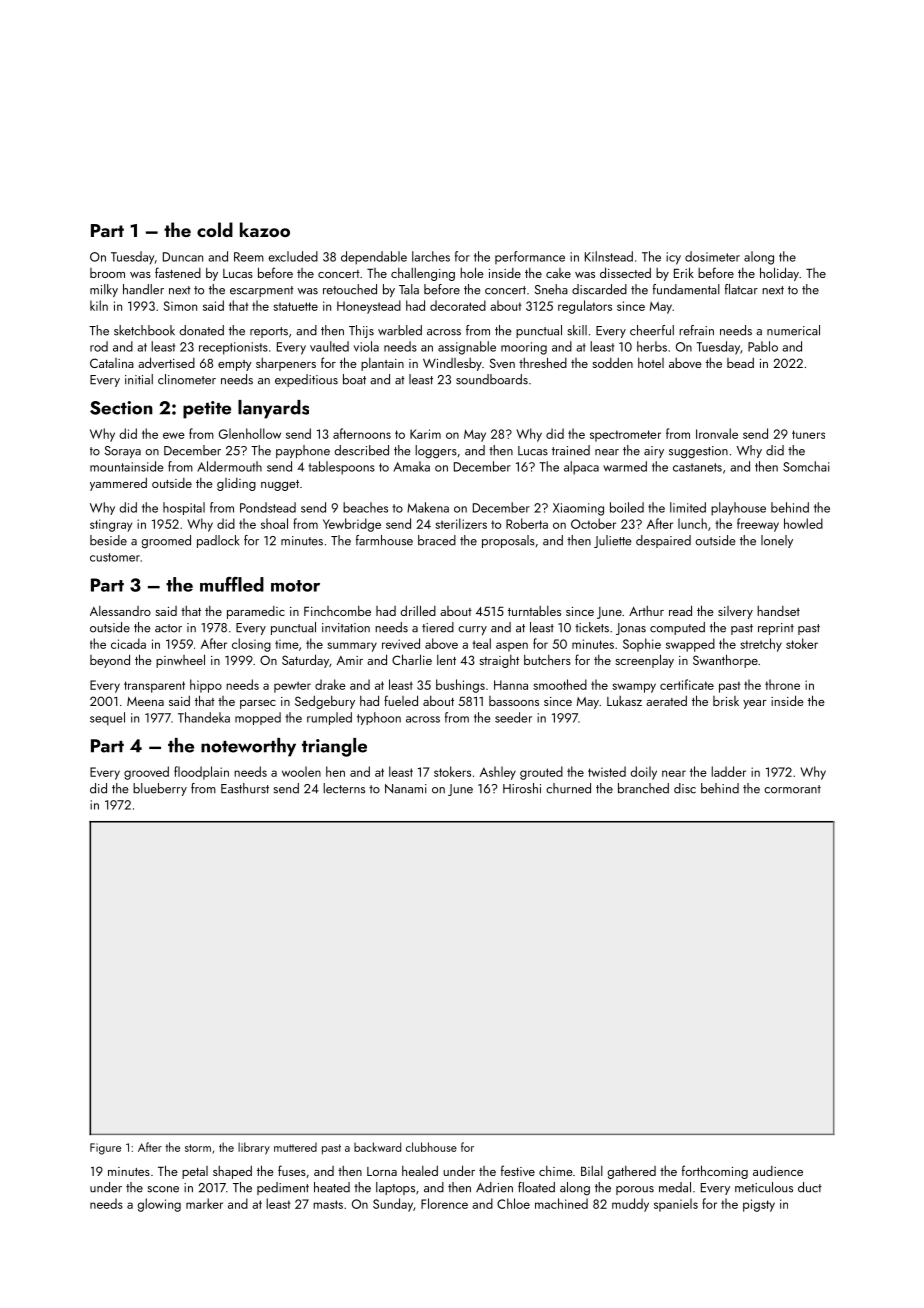 Image resolution: width=924 pixels, height=1308 pixels. What do you see at coordinates (431, 1147) in the screenshot?
I see `clubhouse` at bounding box center [431, 1147].
